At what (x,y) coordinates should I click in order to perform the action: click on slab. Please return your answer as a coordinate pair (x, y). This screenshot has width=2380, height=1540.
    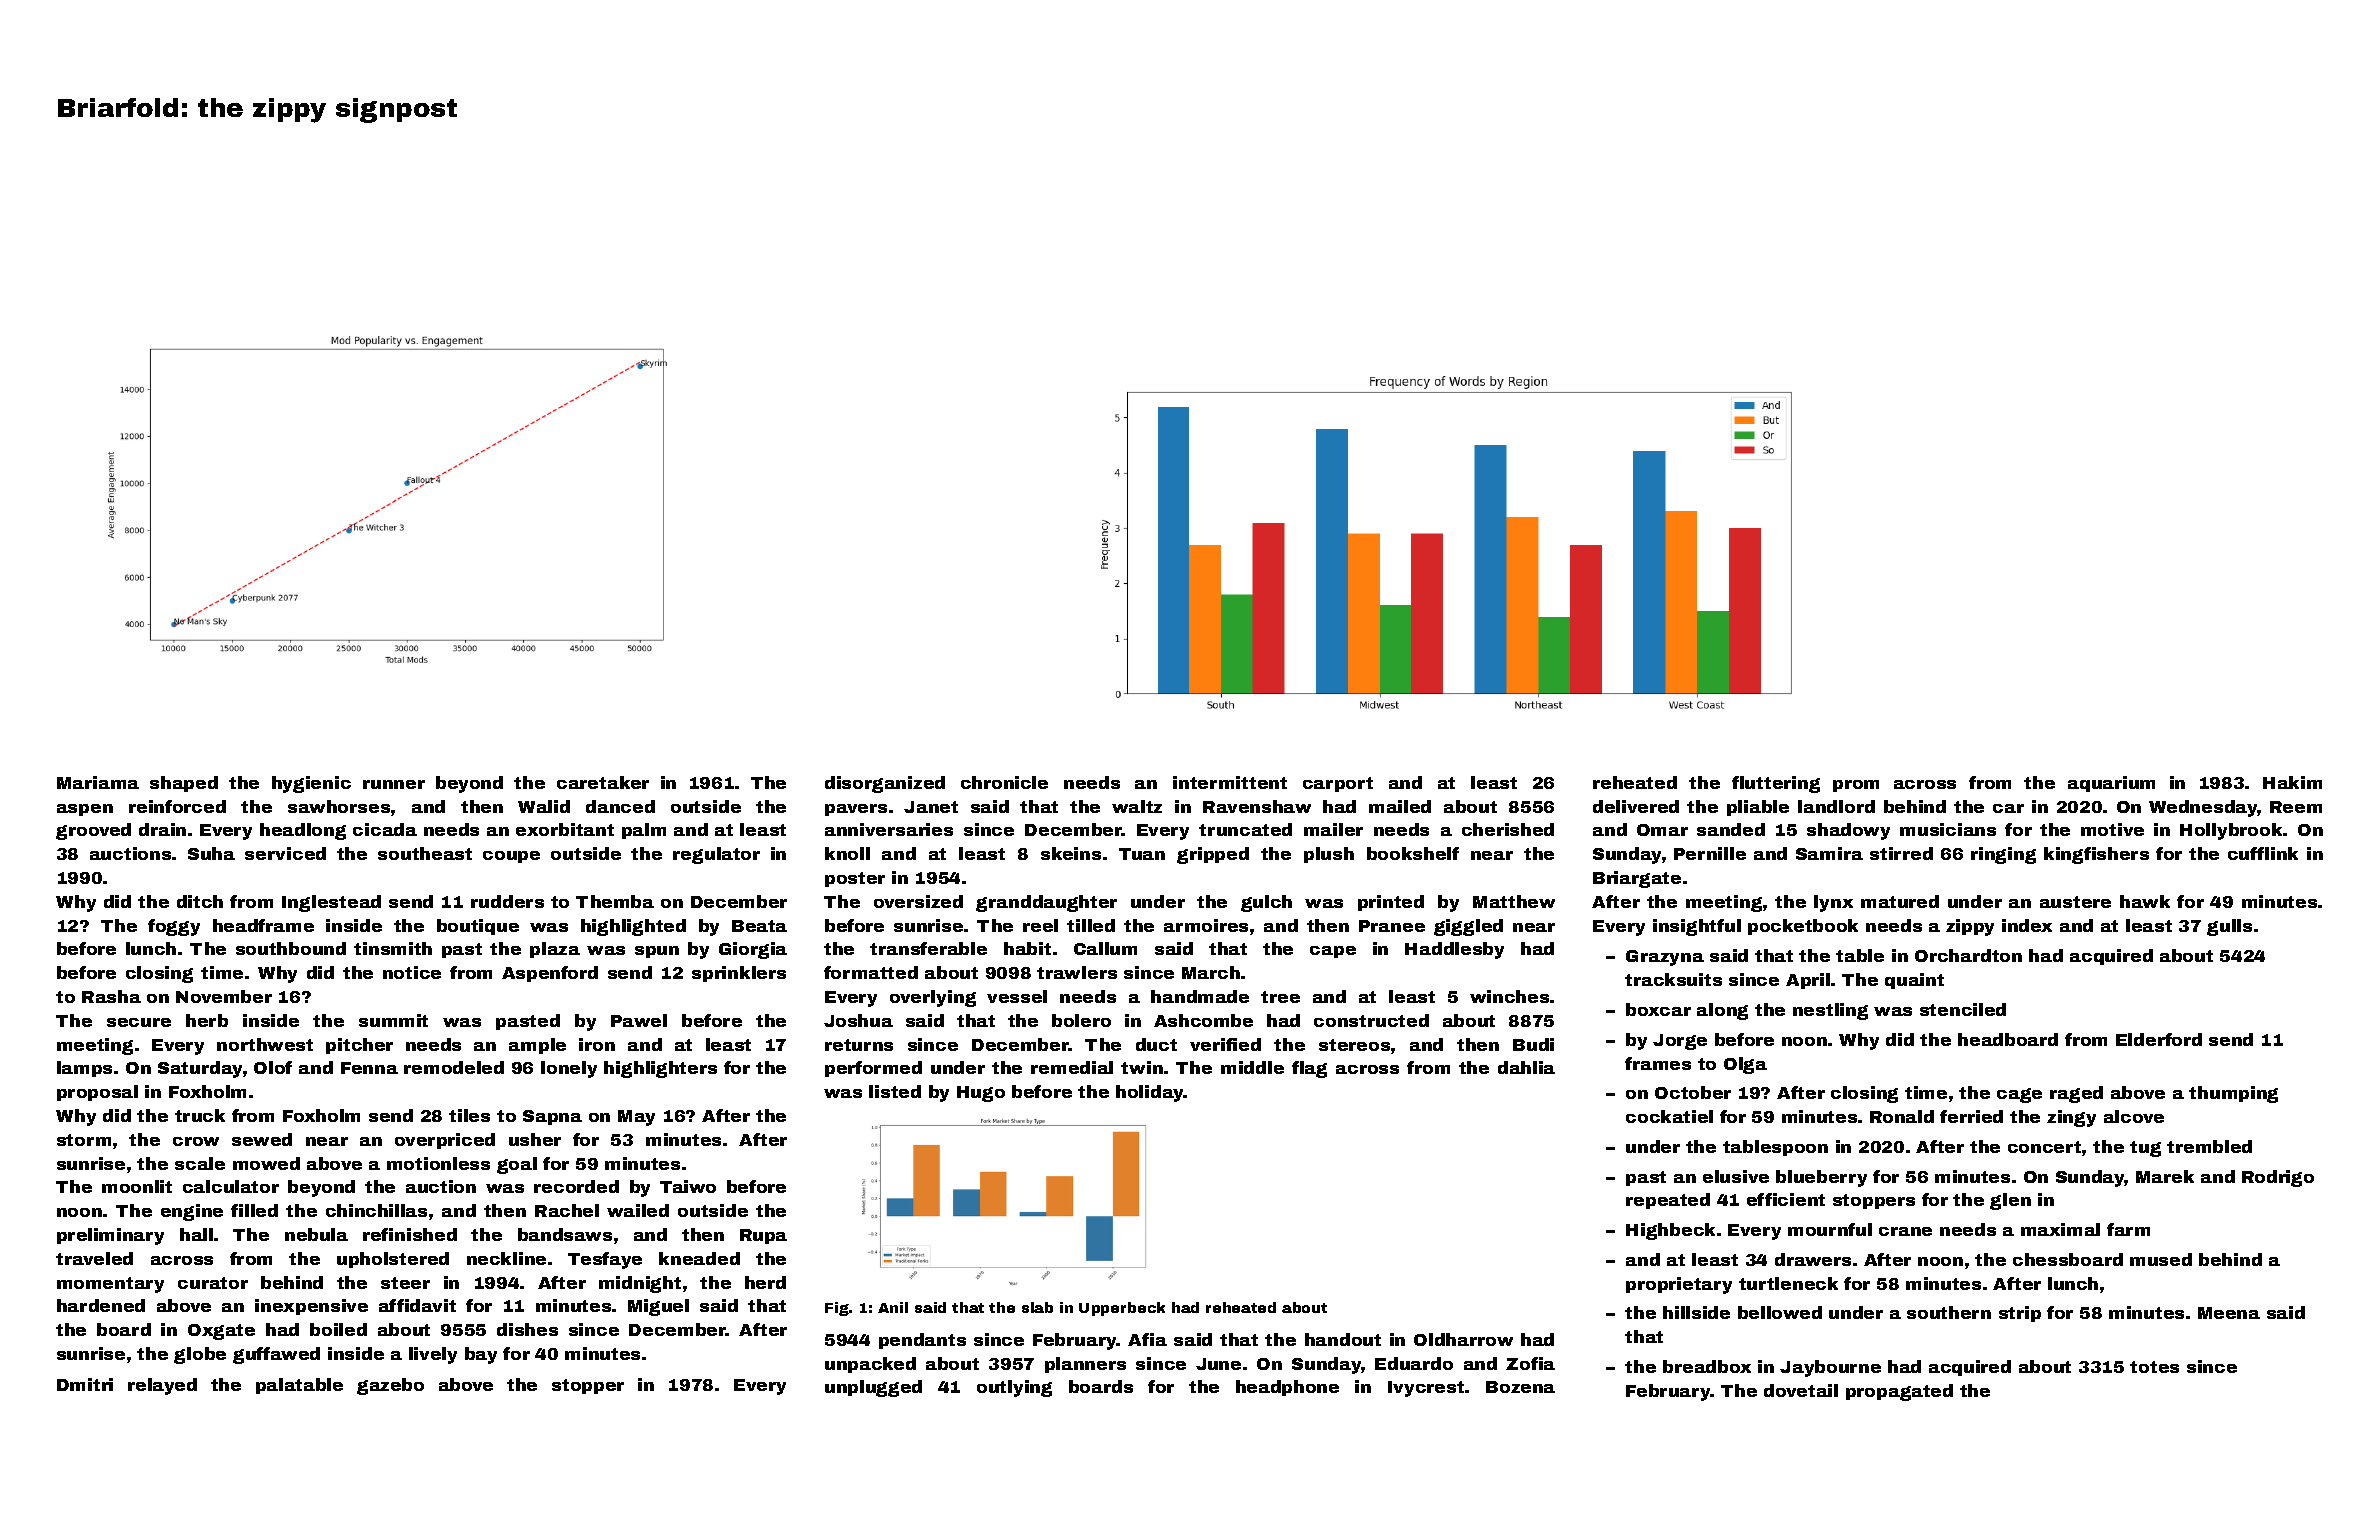
    Looking at the image, I should click on (1037, 1307).
